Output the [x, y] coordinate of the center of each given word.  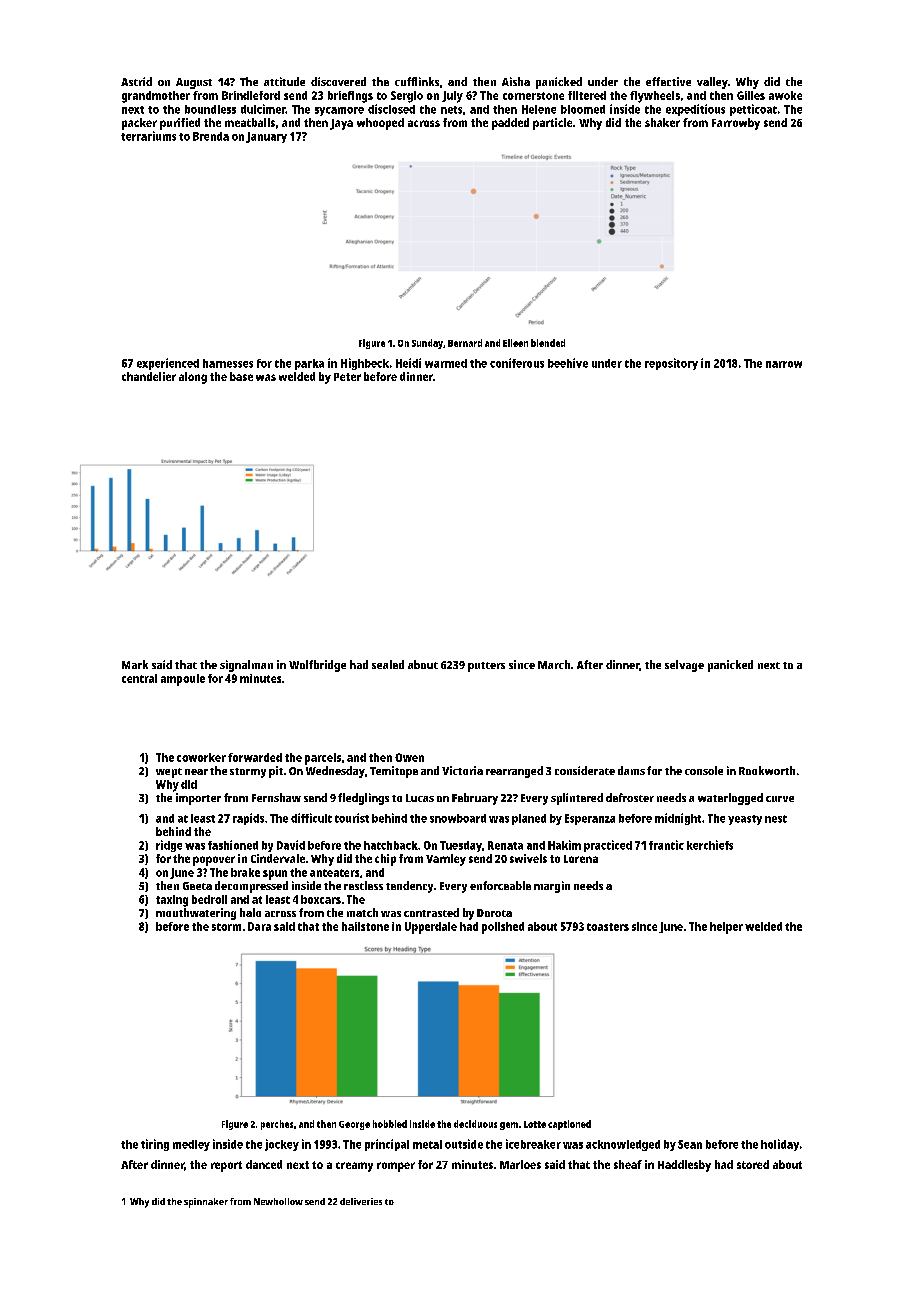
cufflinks [417, 81]
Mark [135, 664]
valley [712, 83]
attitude [284, 81]
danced [264, 1164]
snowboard [458, 818]
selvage [684, 666]
